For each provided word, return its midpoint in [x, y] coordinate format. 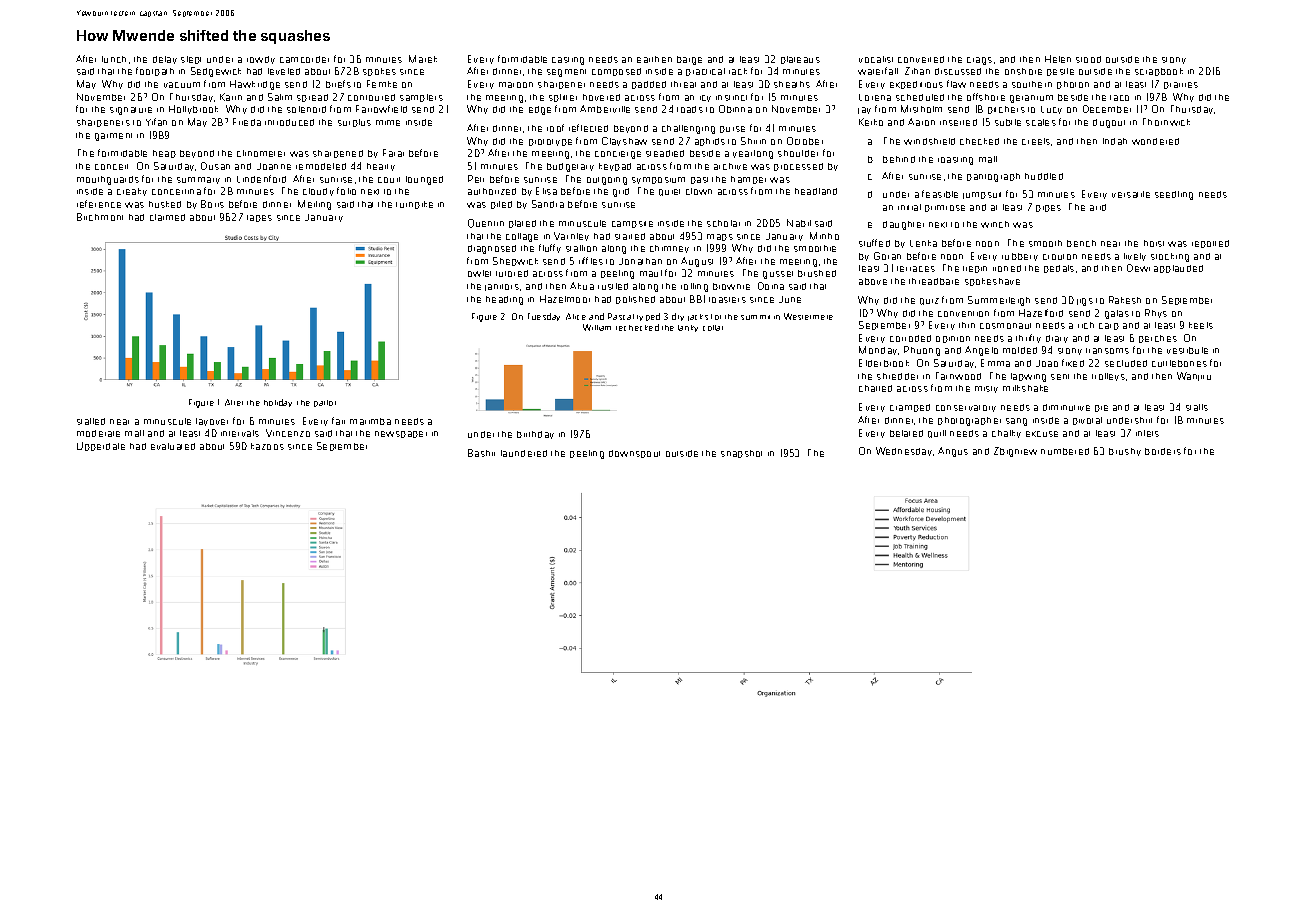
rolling [694, 287]
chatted [875, 388]
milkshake [1025, 388]
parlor [325, 403]
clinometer [261, 153]
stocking [1170, 257]
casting [568, 61]
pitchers [1006, 110]
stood [1088, 59]
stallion [581, 248]
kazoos [267, 446]
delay [165, 60]
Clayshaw [624, 141]
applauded [1178, 269]
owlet [479, 273]
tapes [259, 218]
